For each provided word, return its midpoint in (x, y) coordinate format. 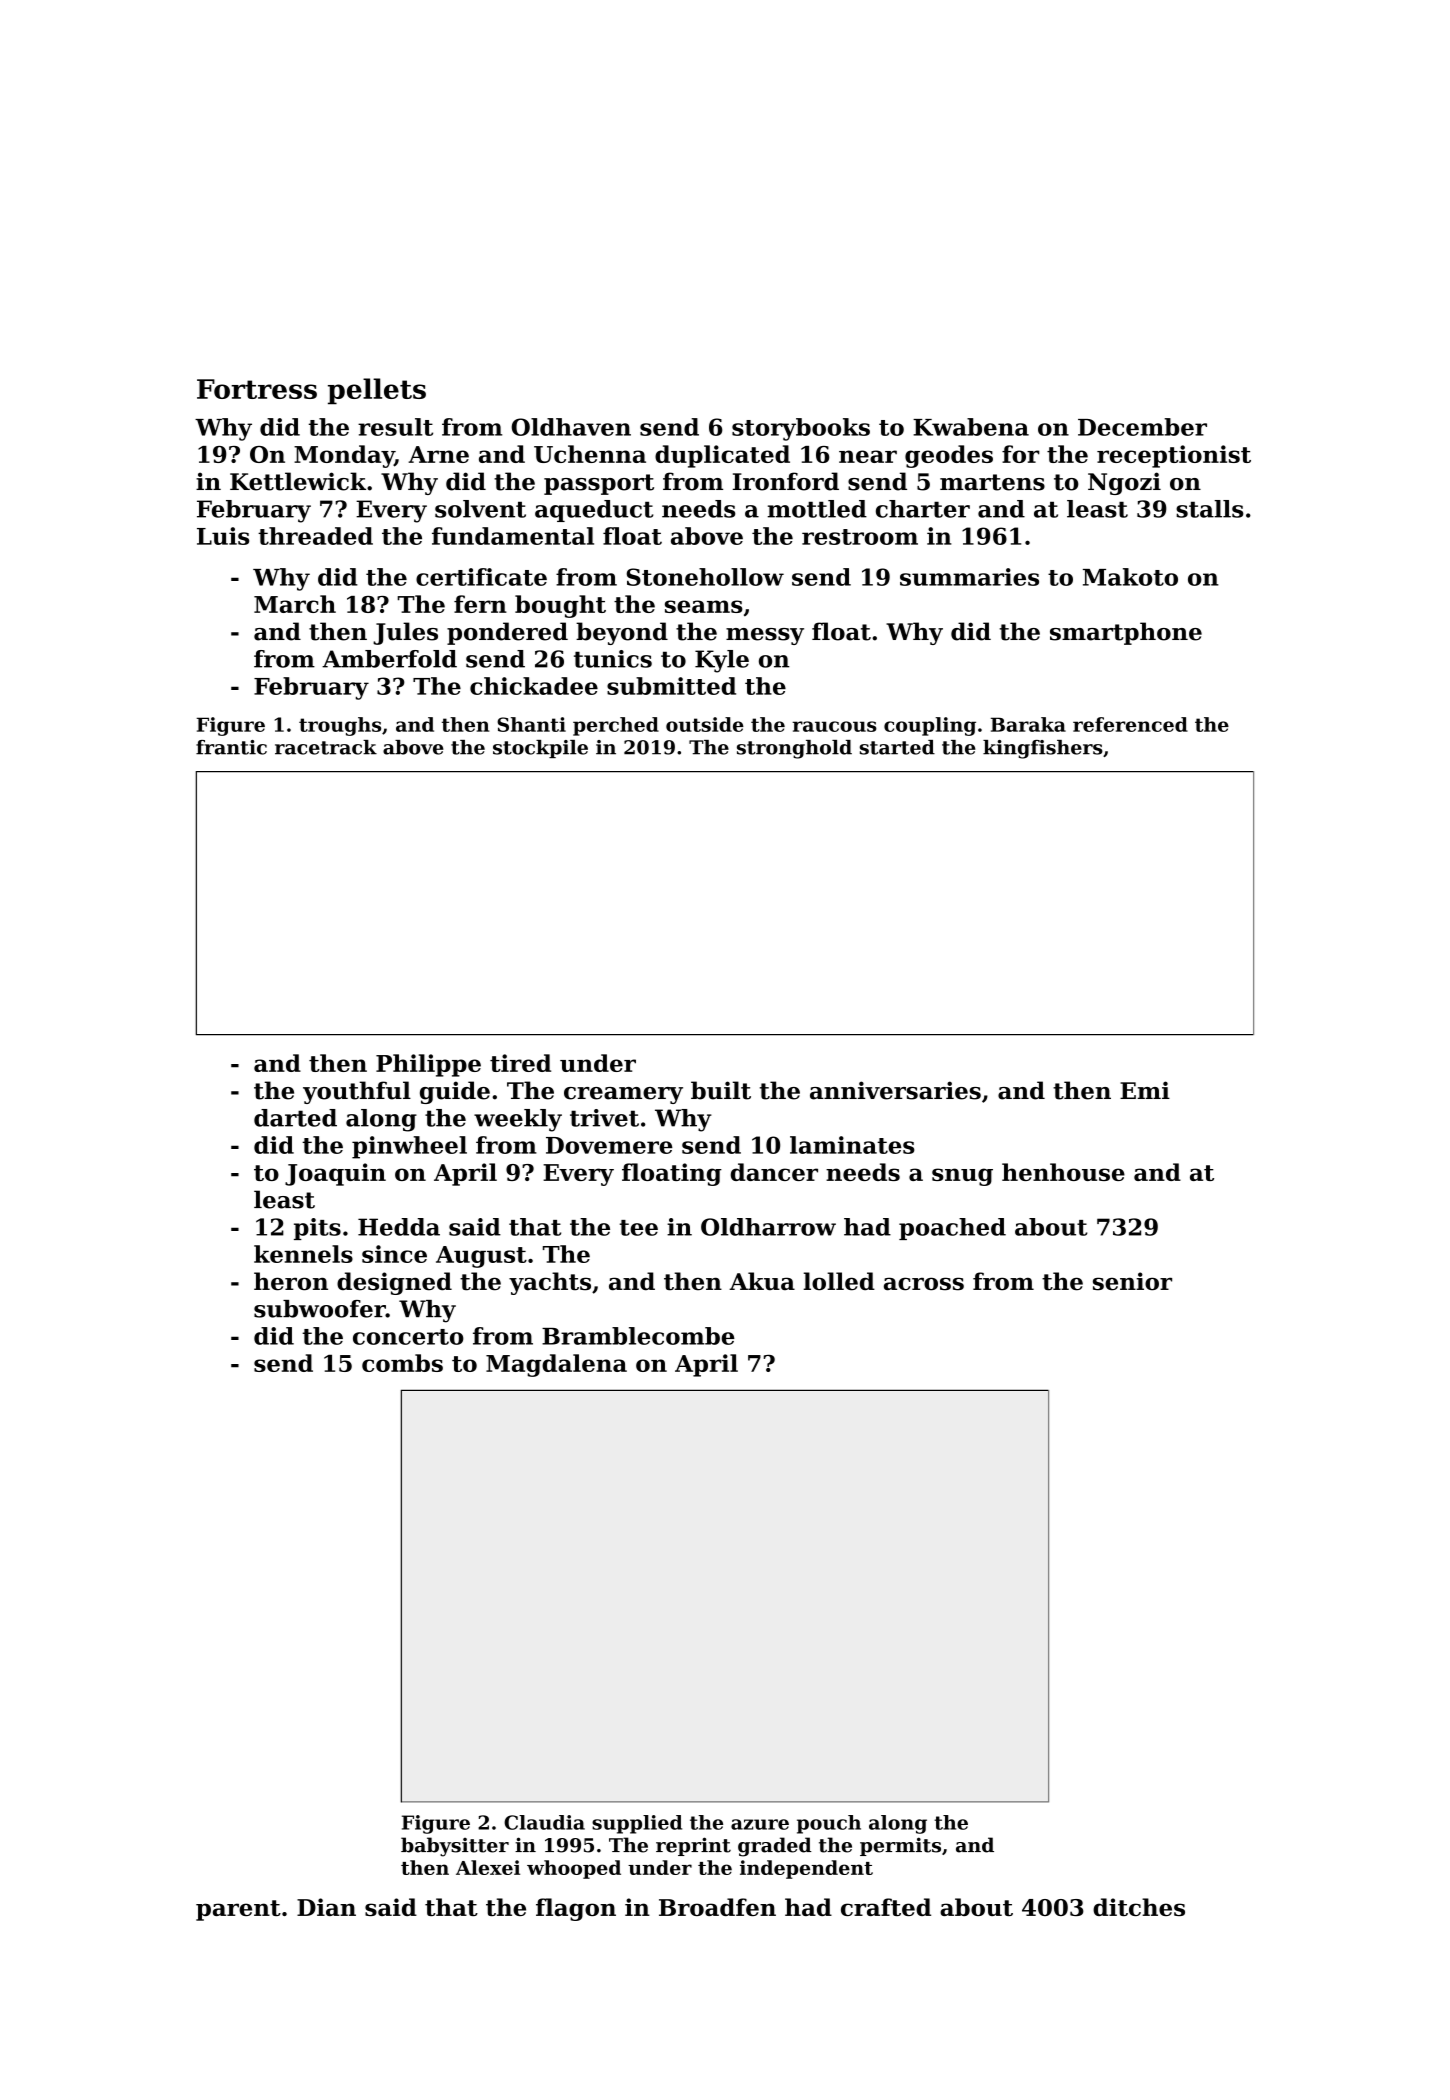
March (295, 604)
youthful (357, 1092)
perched (616, 726)
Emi (1145, 1090)
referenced (1130, 724)
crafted (886, 1907)
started (897, 747)
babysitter (455, 1847)
